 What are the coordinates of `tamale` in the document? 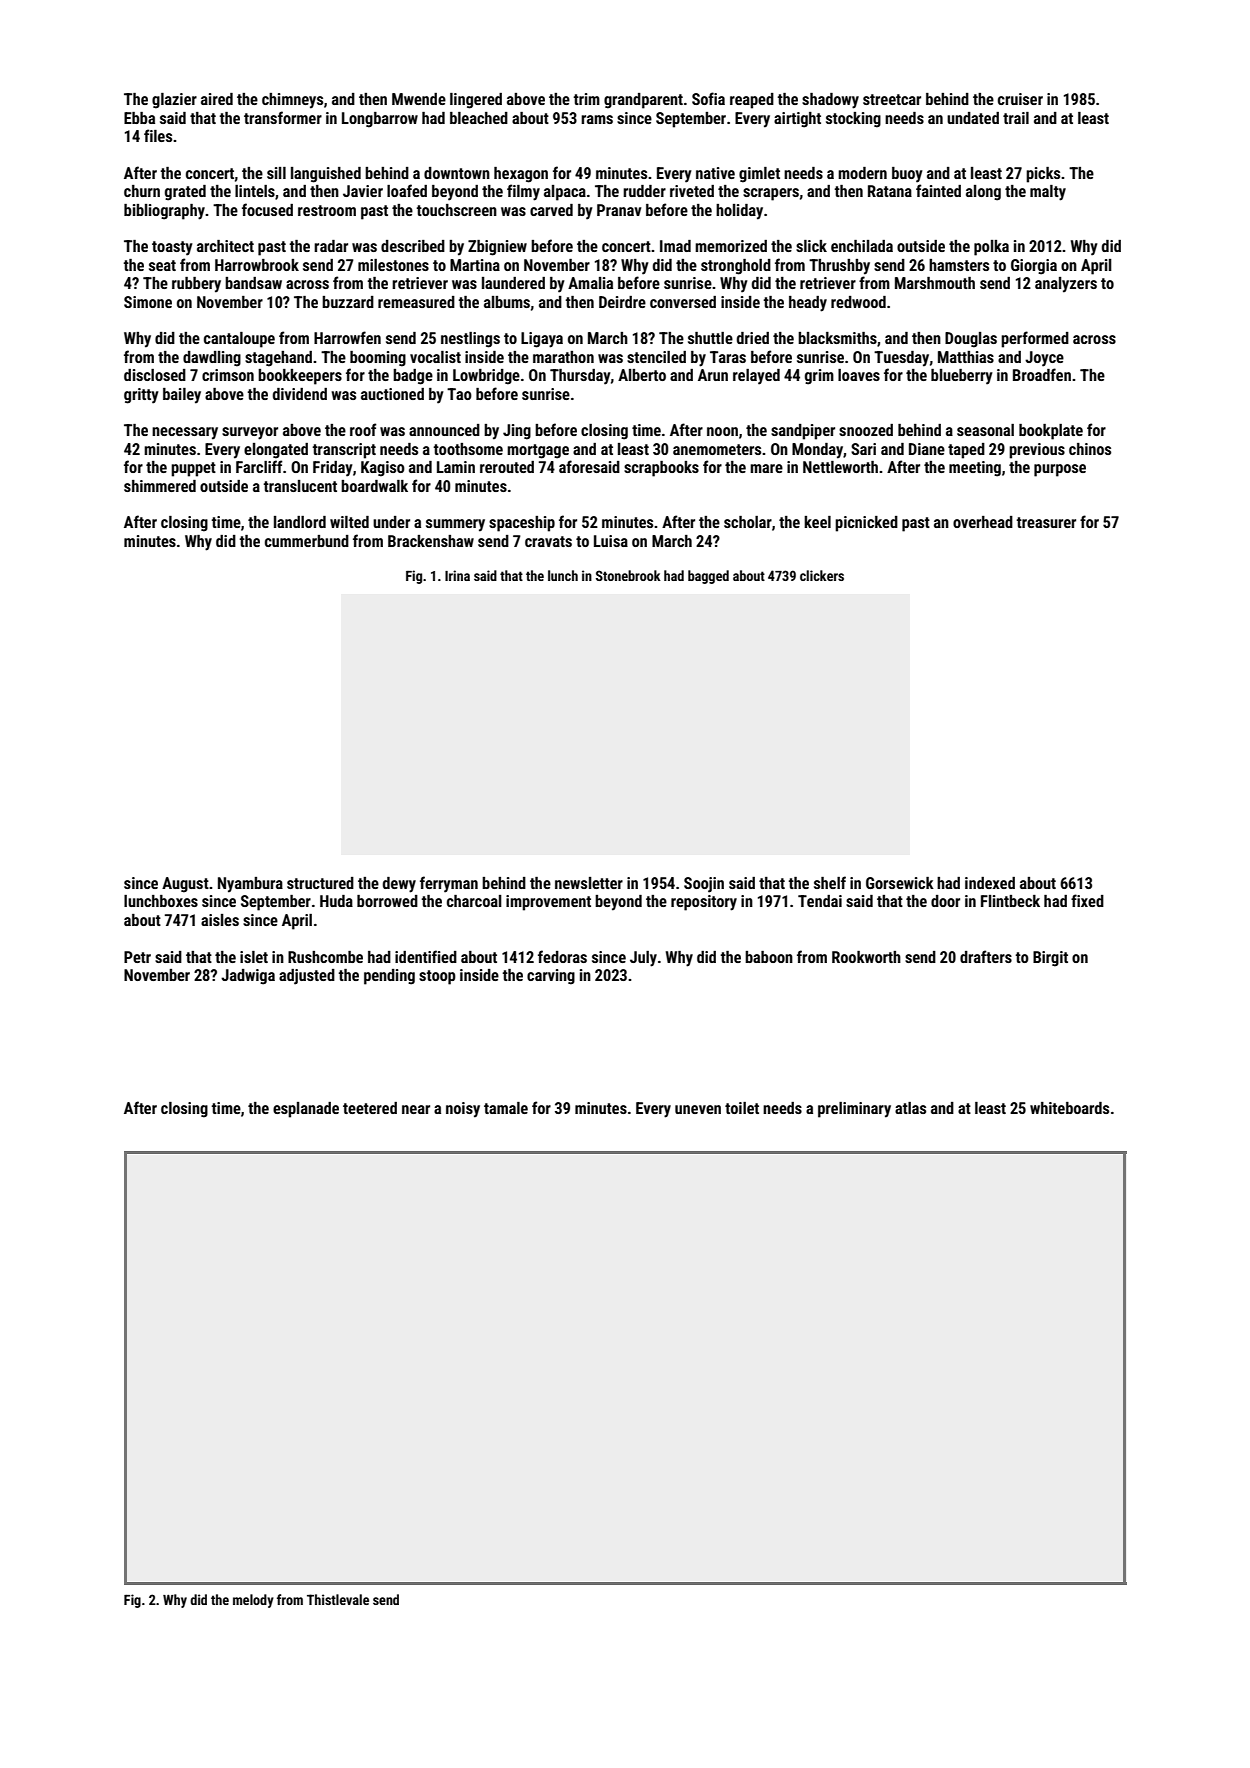 It's located at (506, 1108).
